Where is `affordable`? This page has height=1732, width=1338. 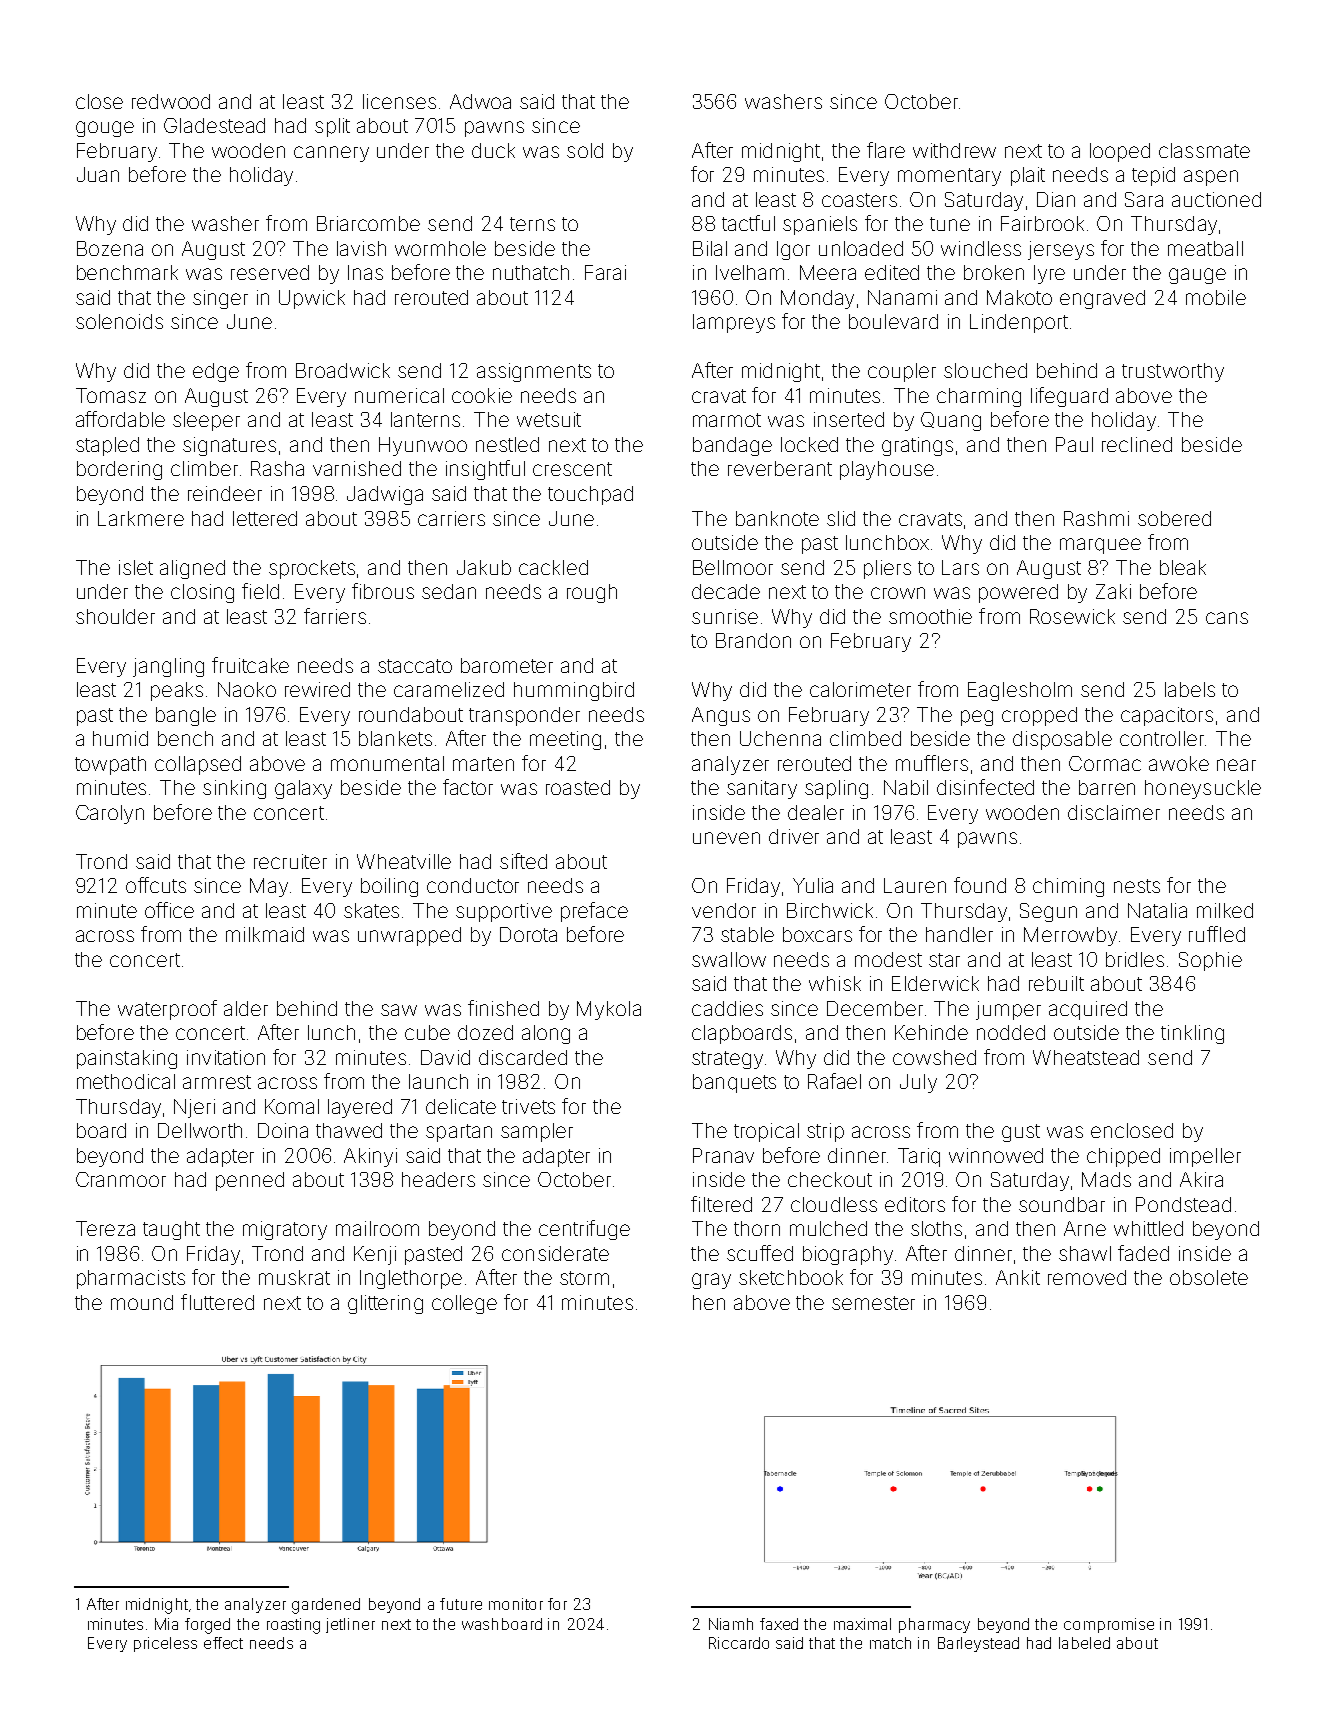 affordable is located at coordinates (120, 419).
